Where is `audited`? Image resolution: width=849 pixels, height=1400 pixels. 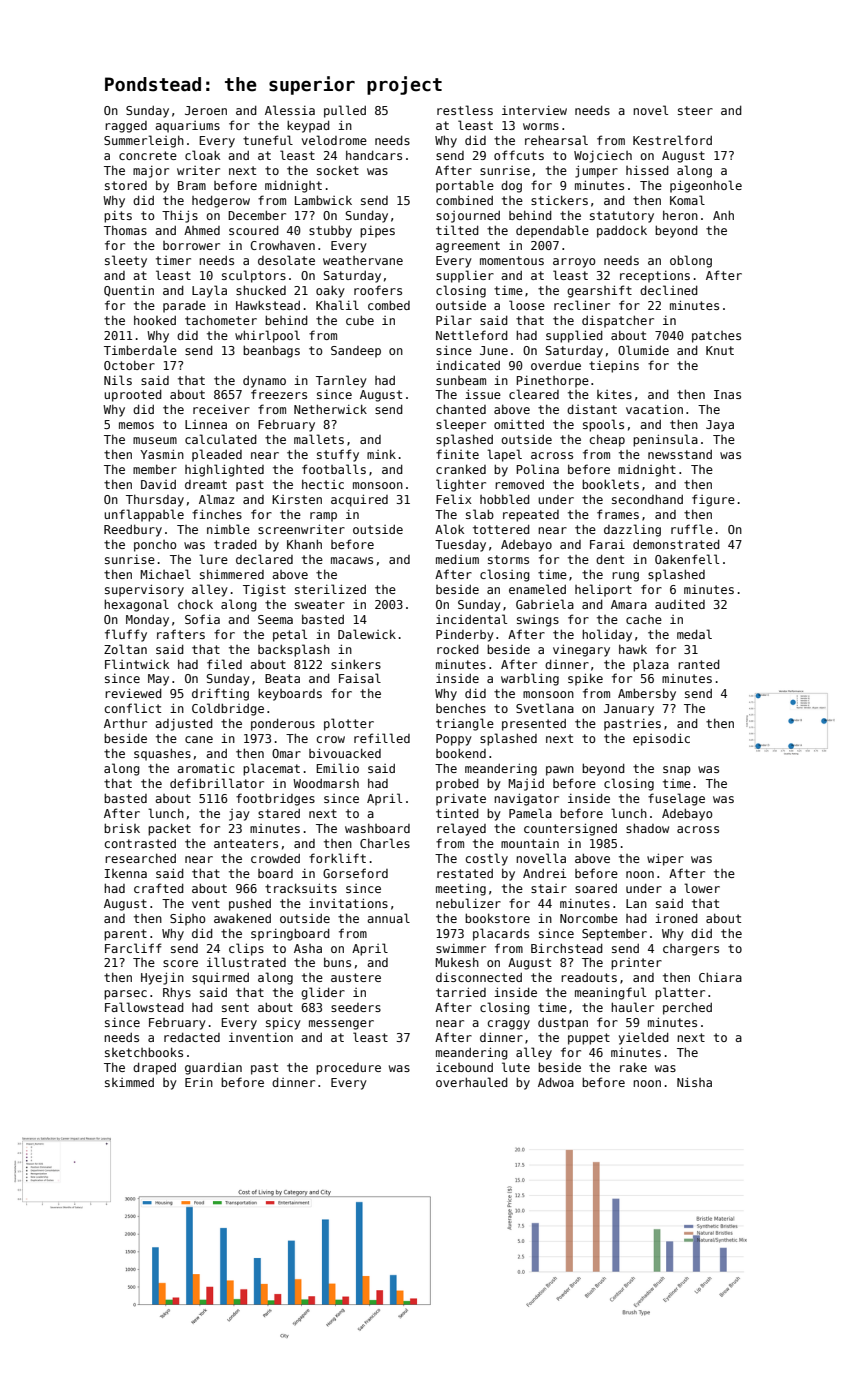
audited is located at coordinates (680, 604).
